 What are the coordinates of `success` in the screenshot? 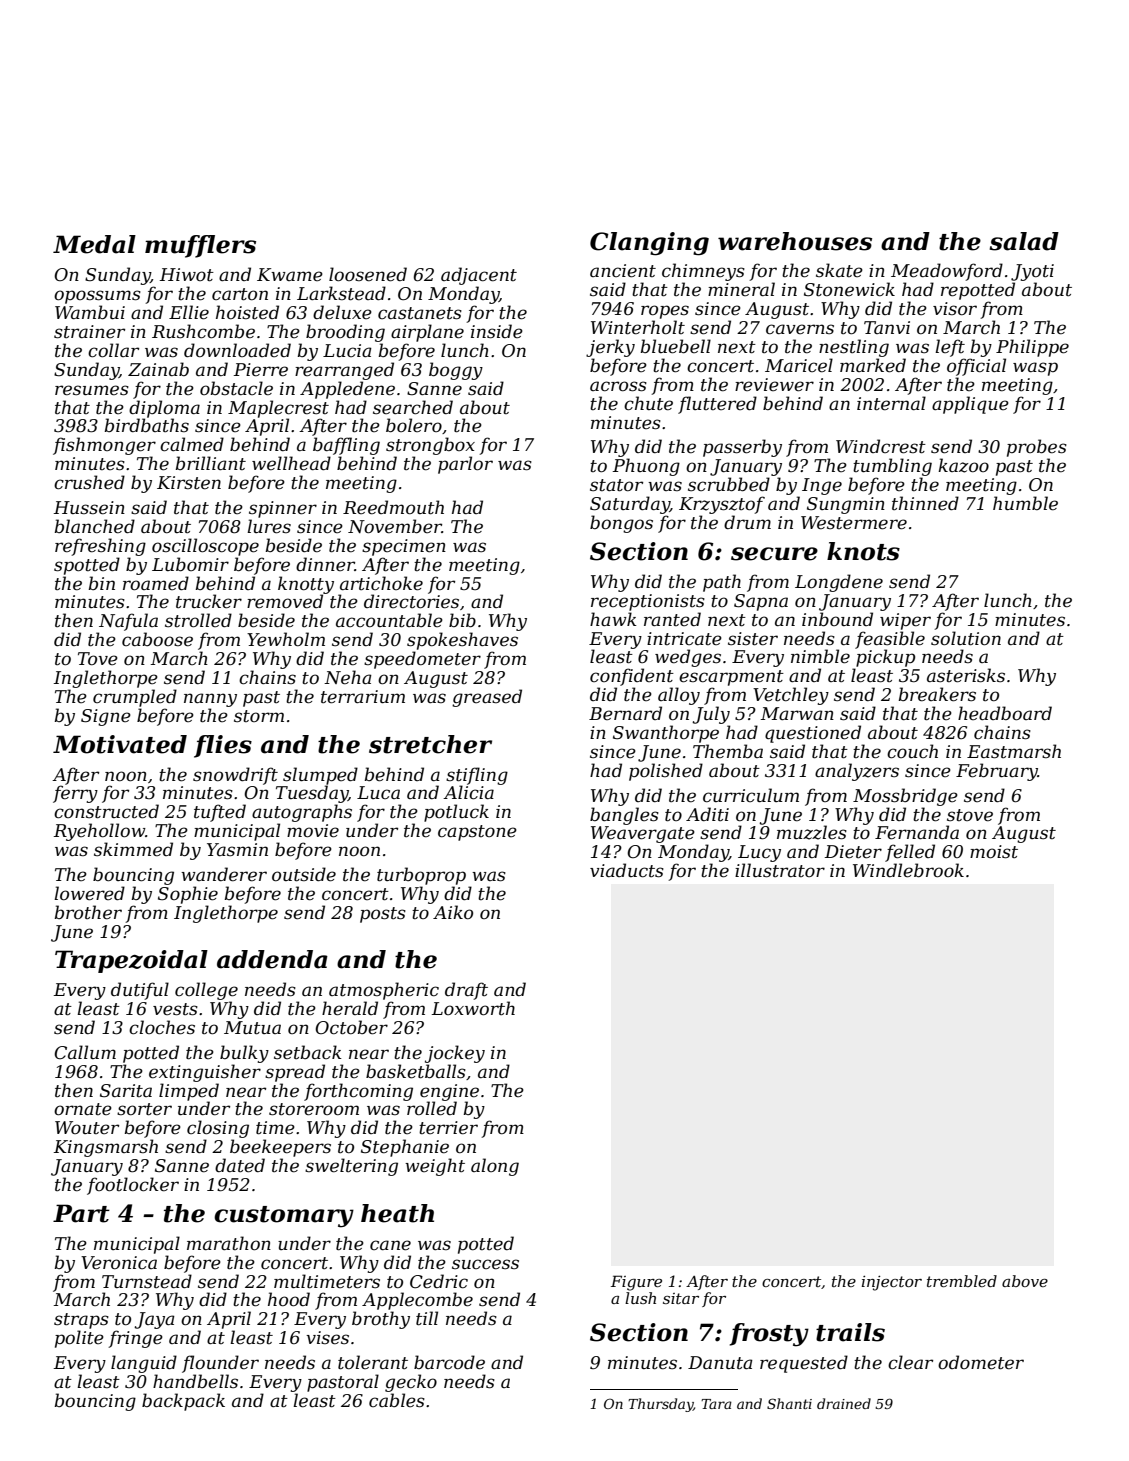 It's located at (485, 1264).
